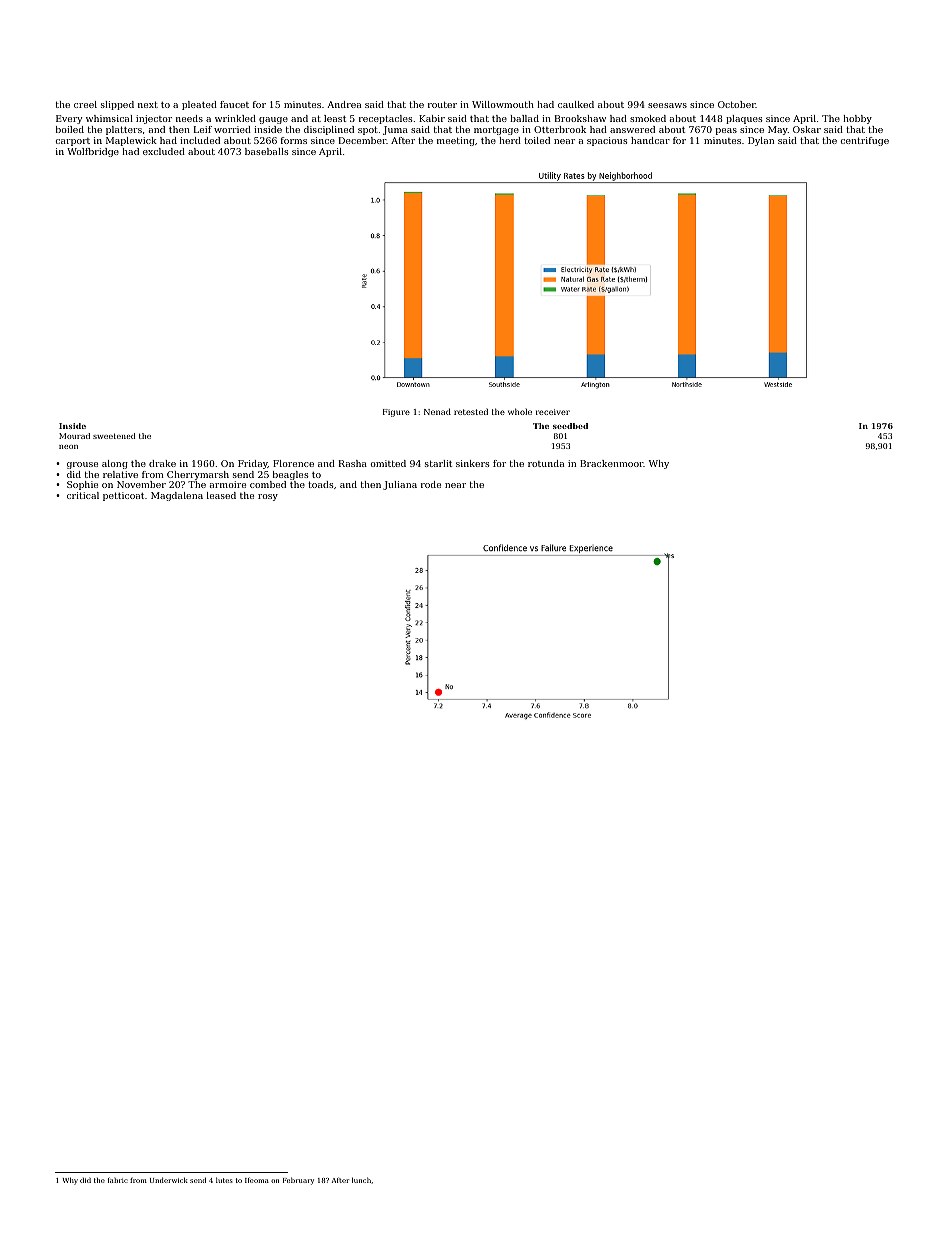  Describe the element at coordinates (74, 436) in the screenshot. I see `Mourad` at that location.
